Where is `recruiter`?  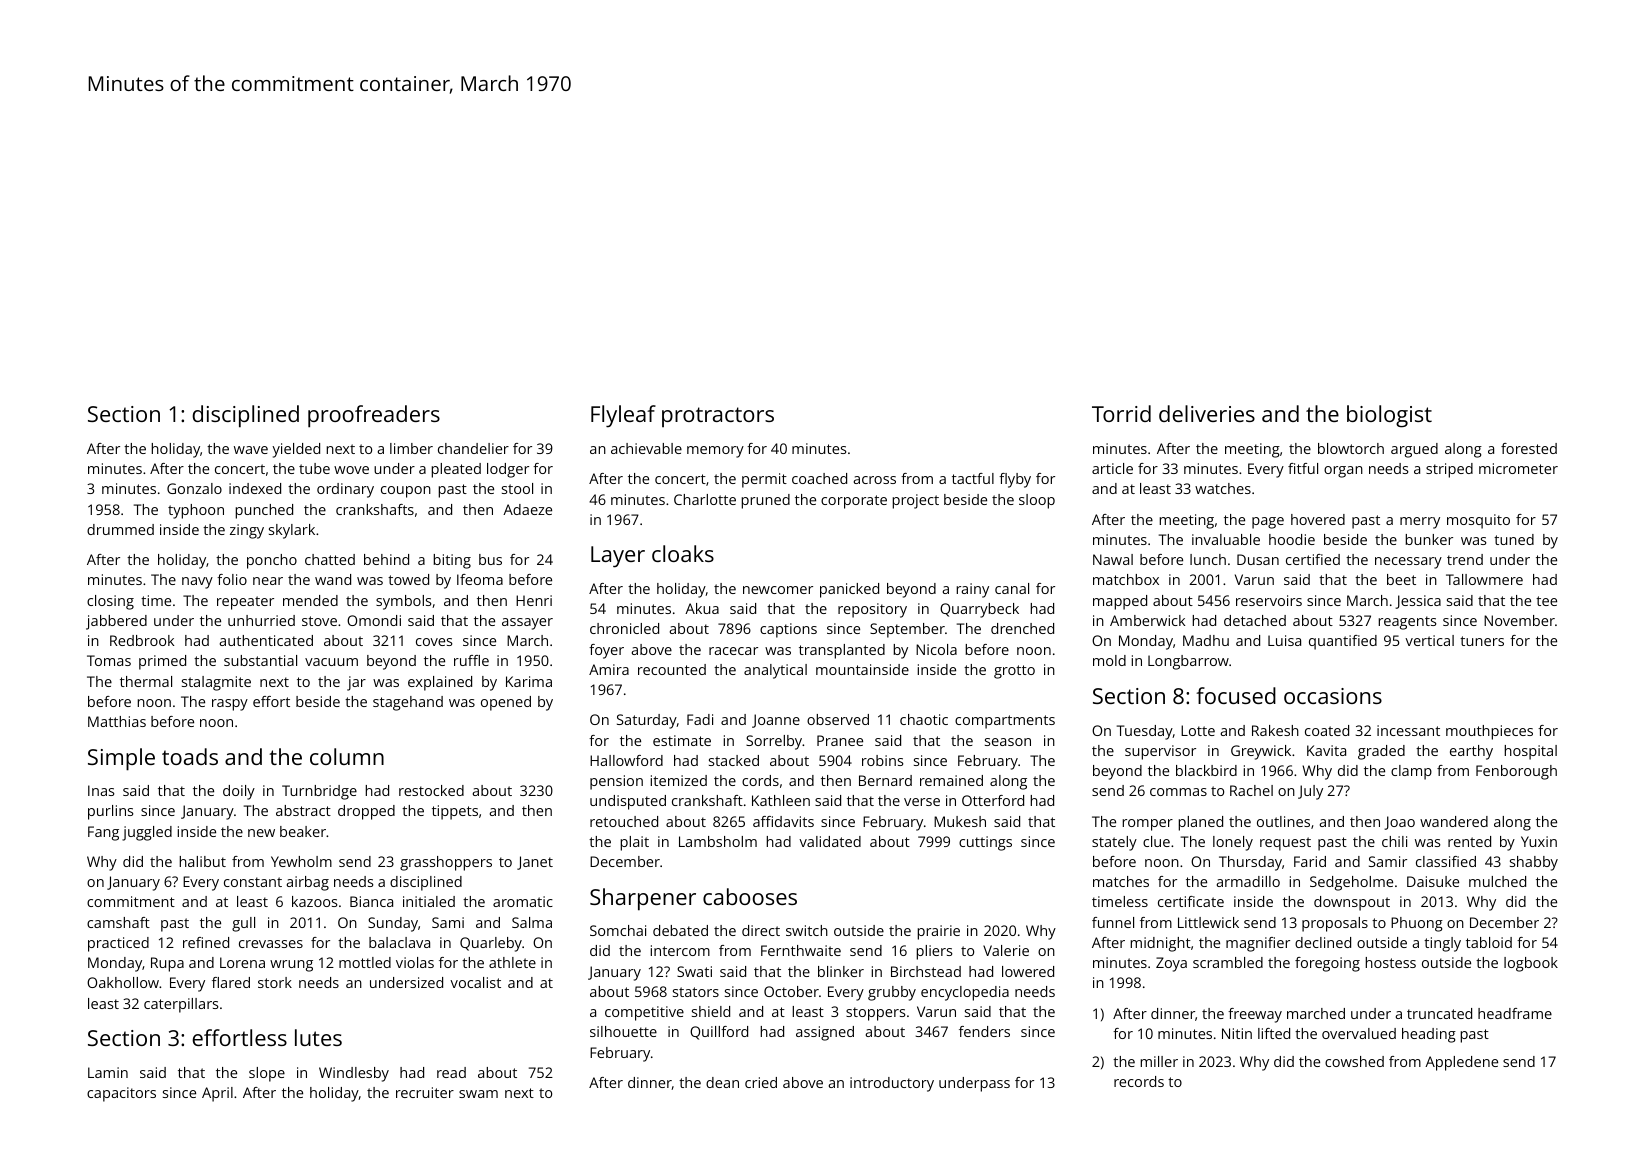 recruiter is located at coordinates (425, 1092).
